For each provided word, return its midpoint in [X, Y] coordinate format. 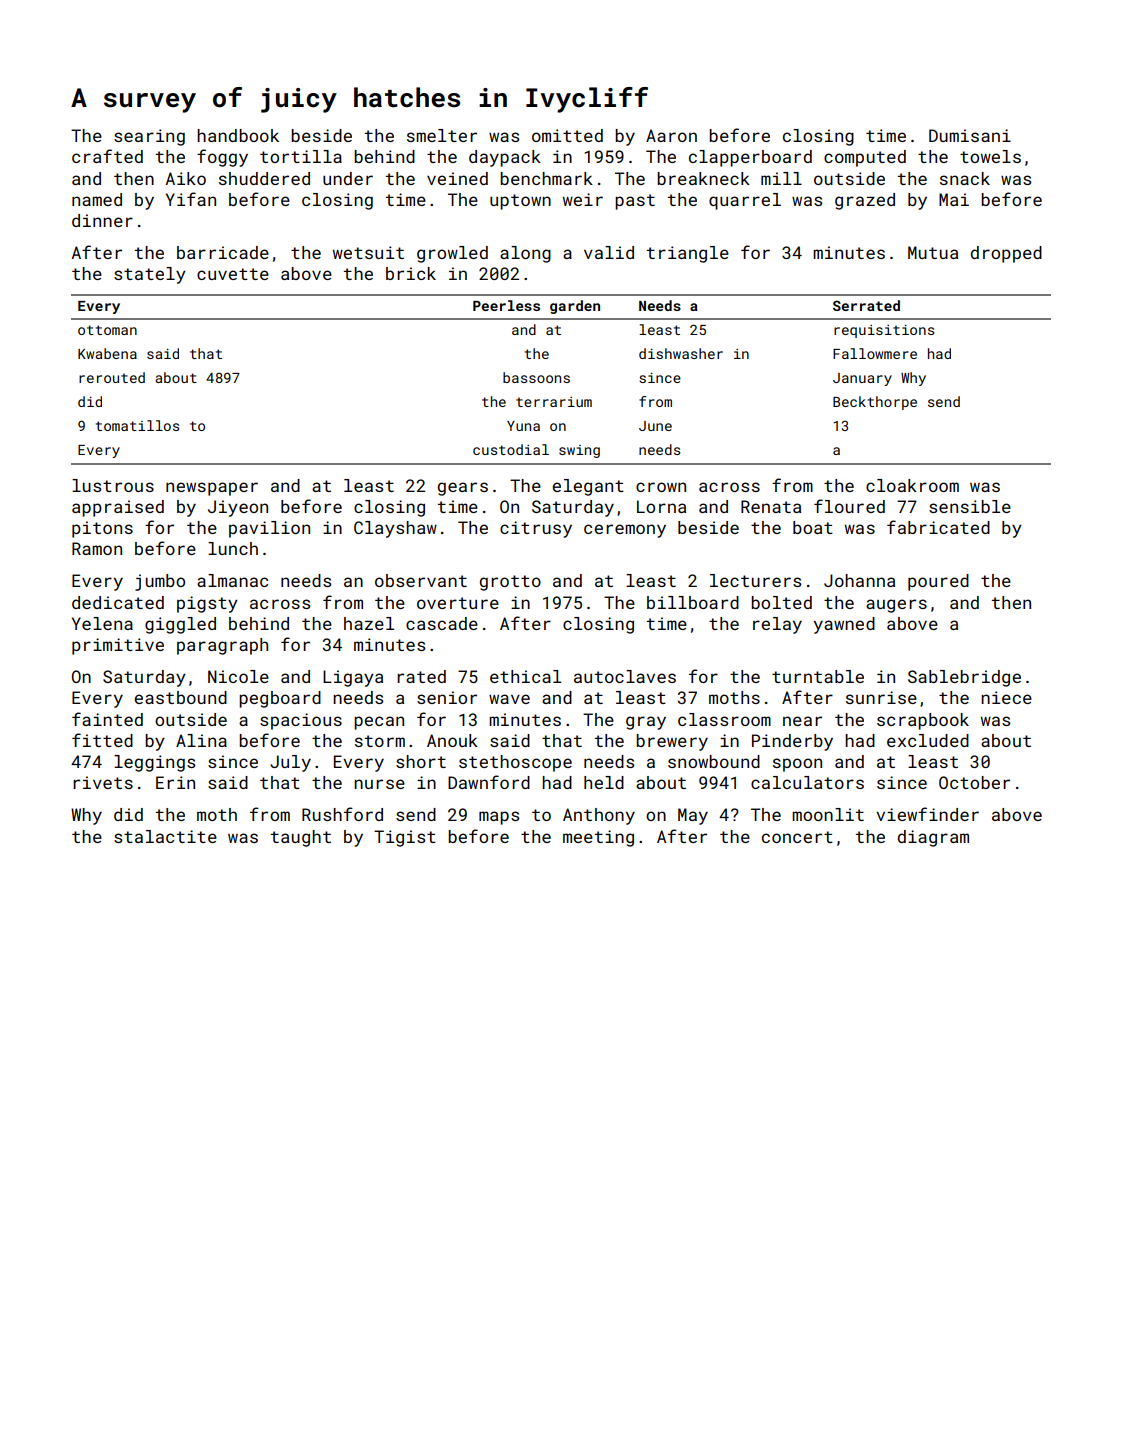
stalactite [165, 836]
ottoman [107, 330]
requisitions [884, 331]
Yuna [523, 426]
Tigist [405, 838]
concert [797, 837]
